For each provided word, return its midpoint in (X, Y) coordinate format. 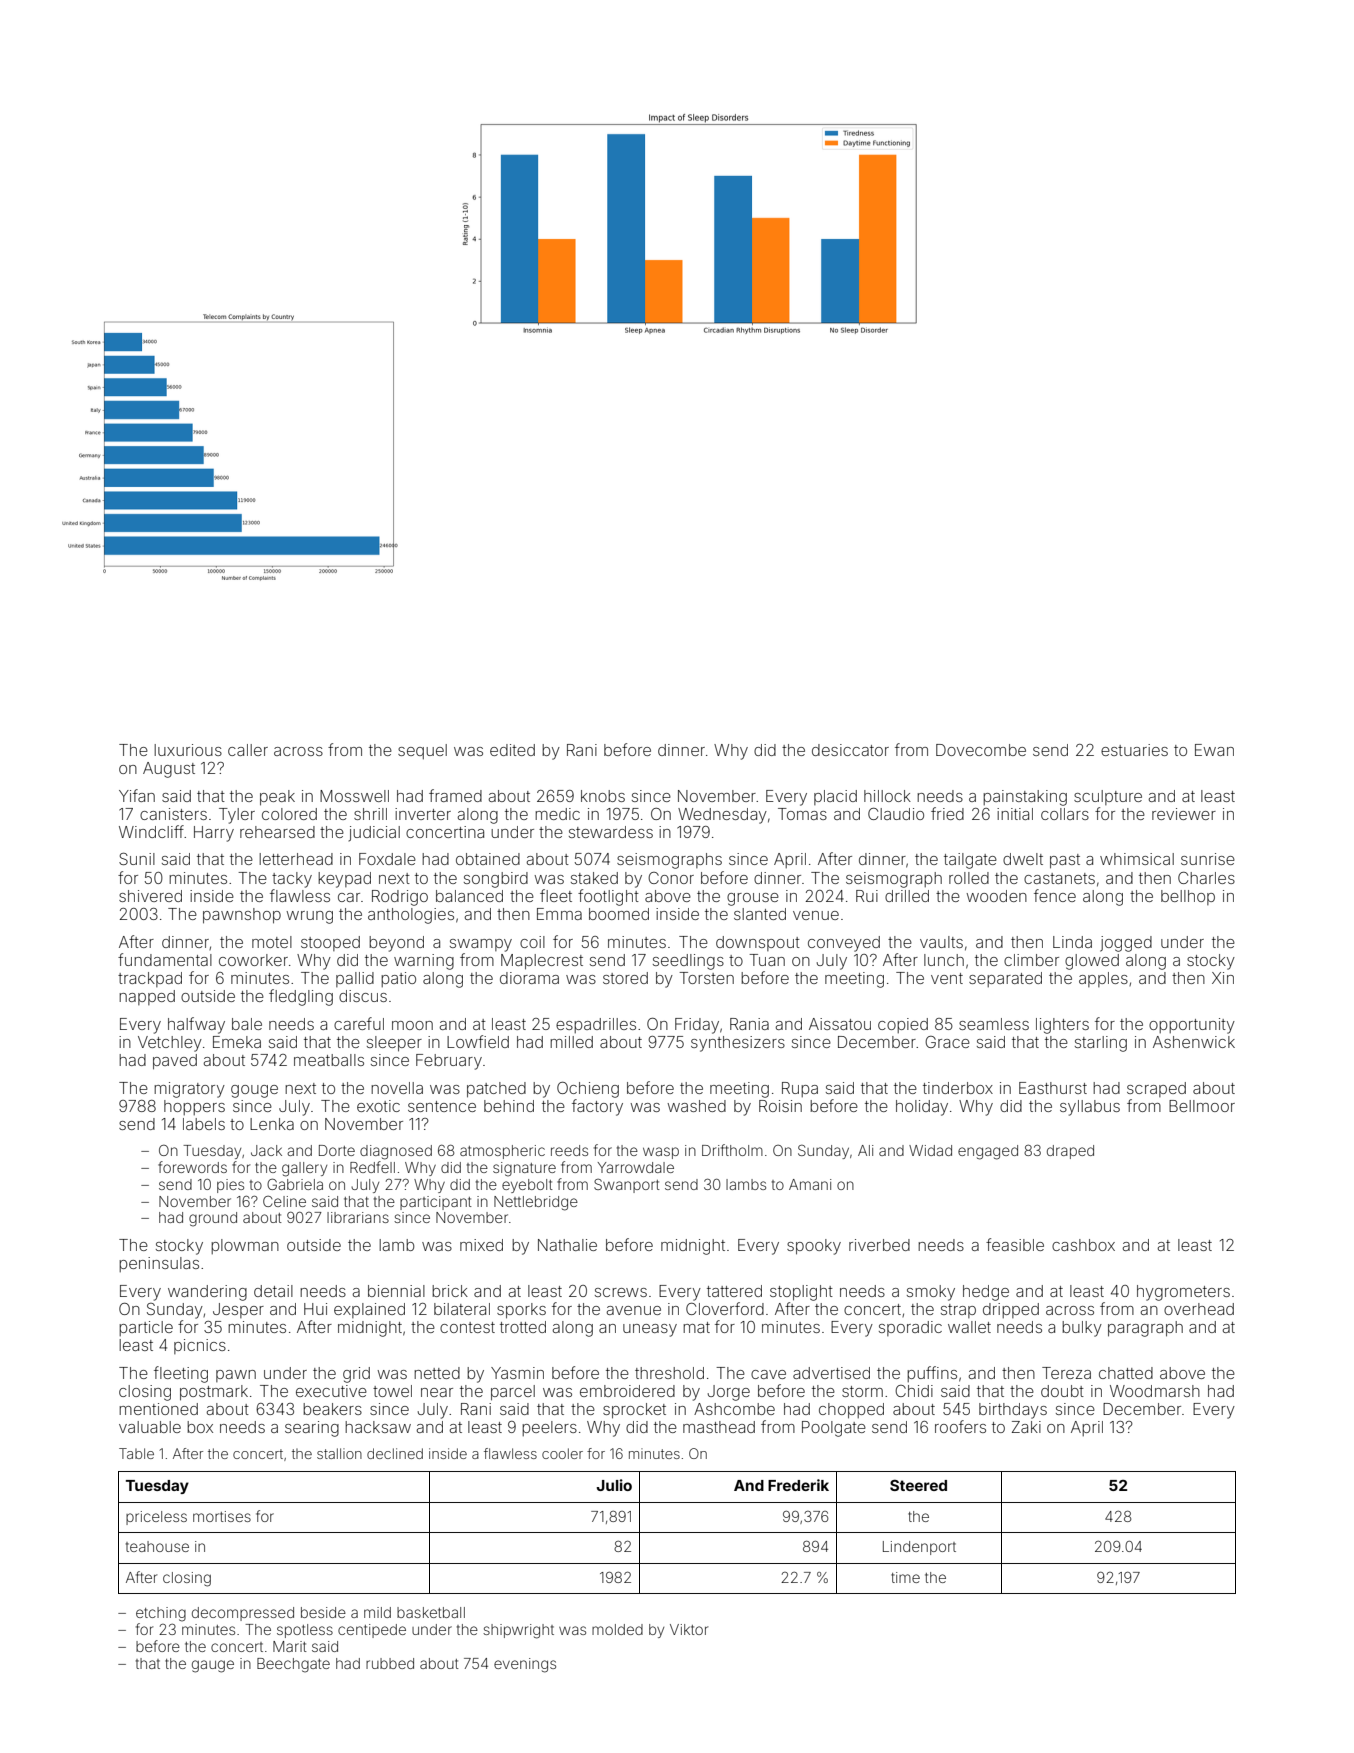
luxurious (188, 750)
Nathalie (567, 1245)
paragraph (1145, 1329)
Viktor (689, 1629)
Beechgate (293, 1665)
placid (835, 797)
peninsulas (159, 1264)
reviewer (1184, 814)
